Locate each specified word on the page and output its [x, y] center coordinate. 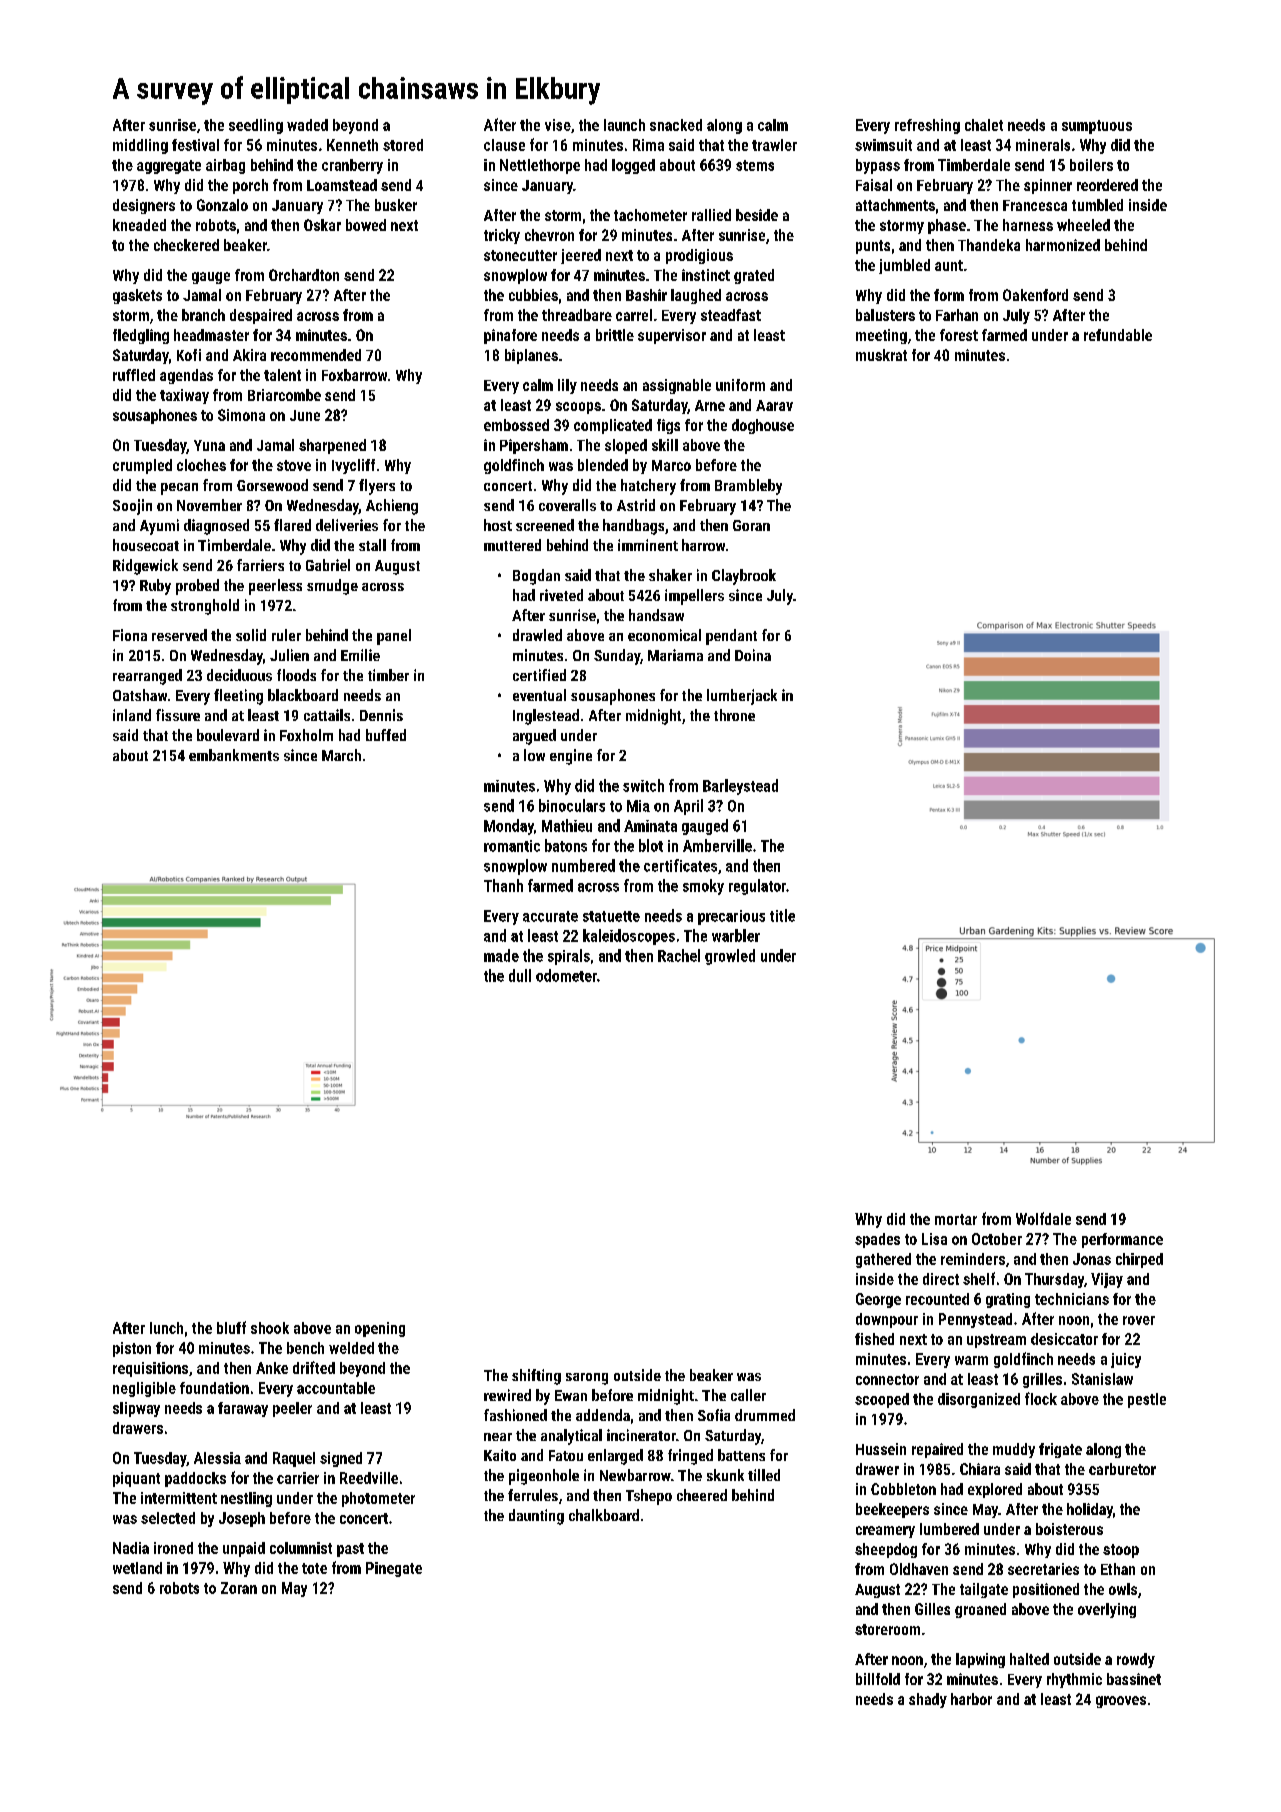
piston [132, 1349]
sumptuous [1097, 127]
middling [140, 146]
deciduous [239, 675]
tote [314, 1568]
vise [558, 125]
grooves [1121, 1702]
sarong [587, 1379]
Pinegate [394, 1569]
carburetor [1122, 1469]
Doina [753, 655]
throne [734, 715]
